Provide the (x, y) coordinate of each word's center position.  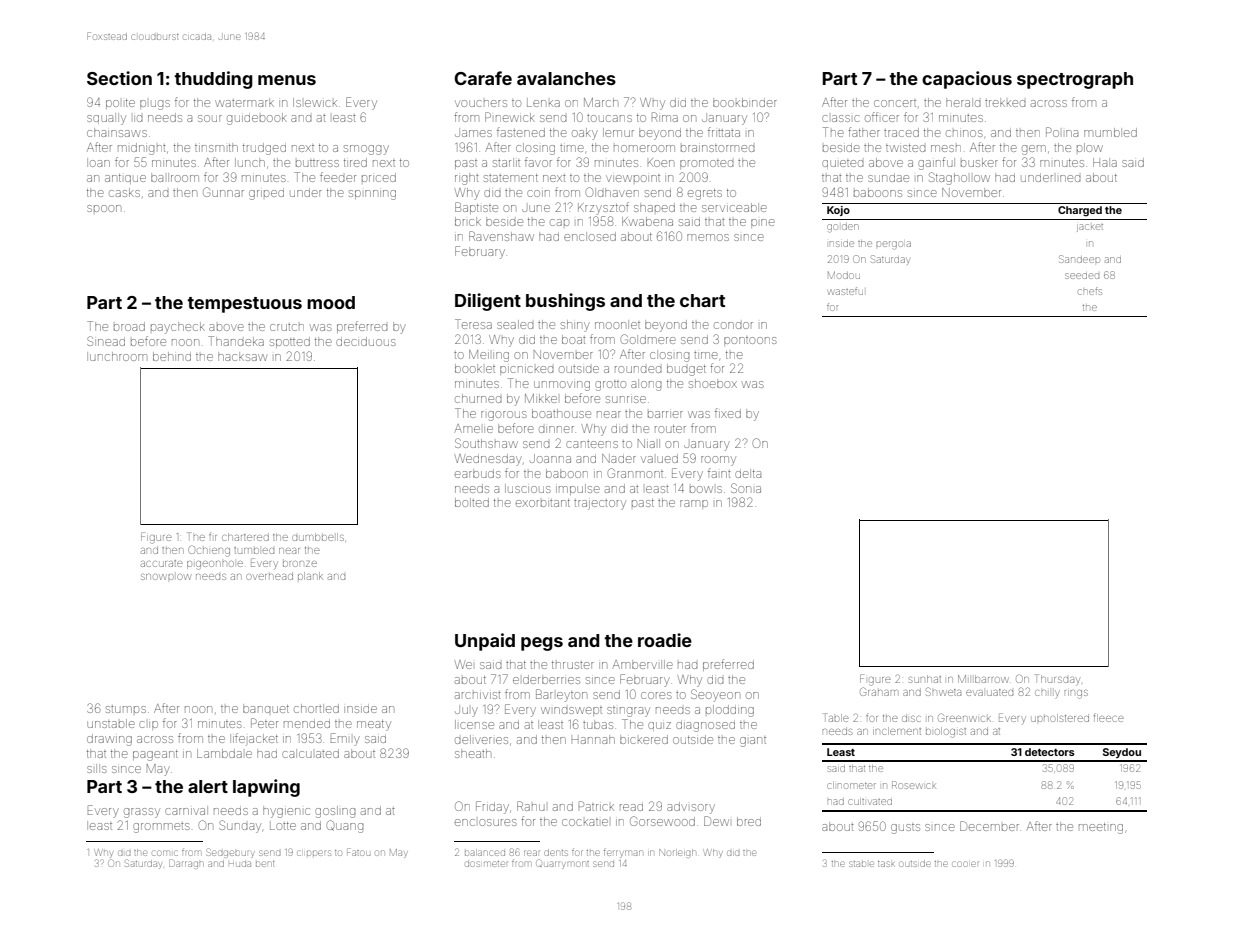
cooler (965, 864)
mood (331, 302)
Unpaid (485, 642)
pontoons (750, 341)
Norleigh (677, 853)
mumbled (1110, 132)
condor (733, 325)
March (601, 102)
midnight (141, 149)
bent (265, 864)
